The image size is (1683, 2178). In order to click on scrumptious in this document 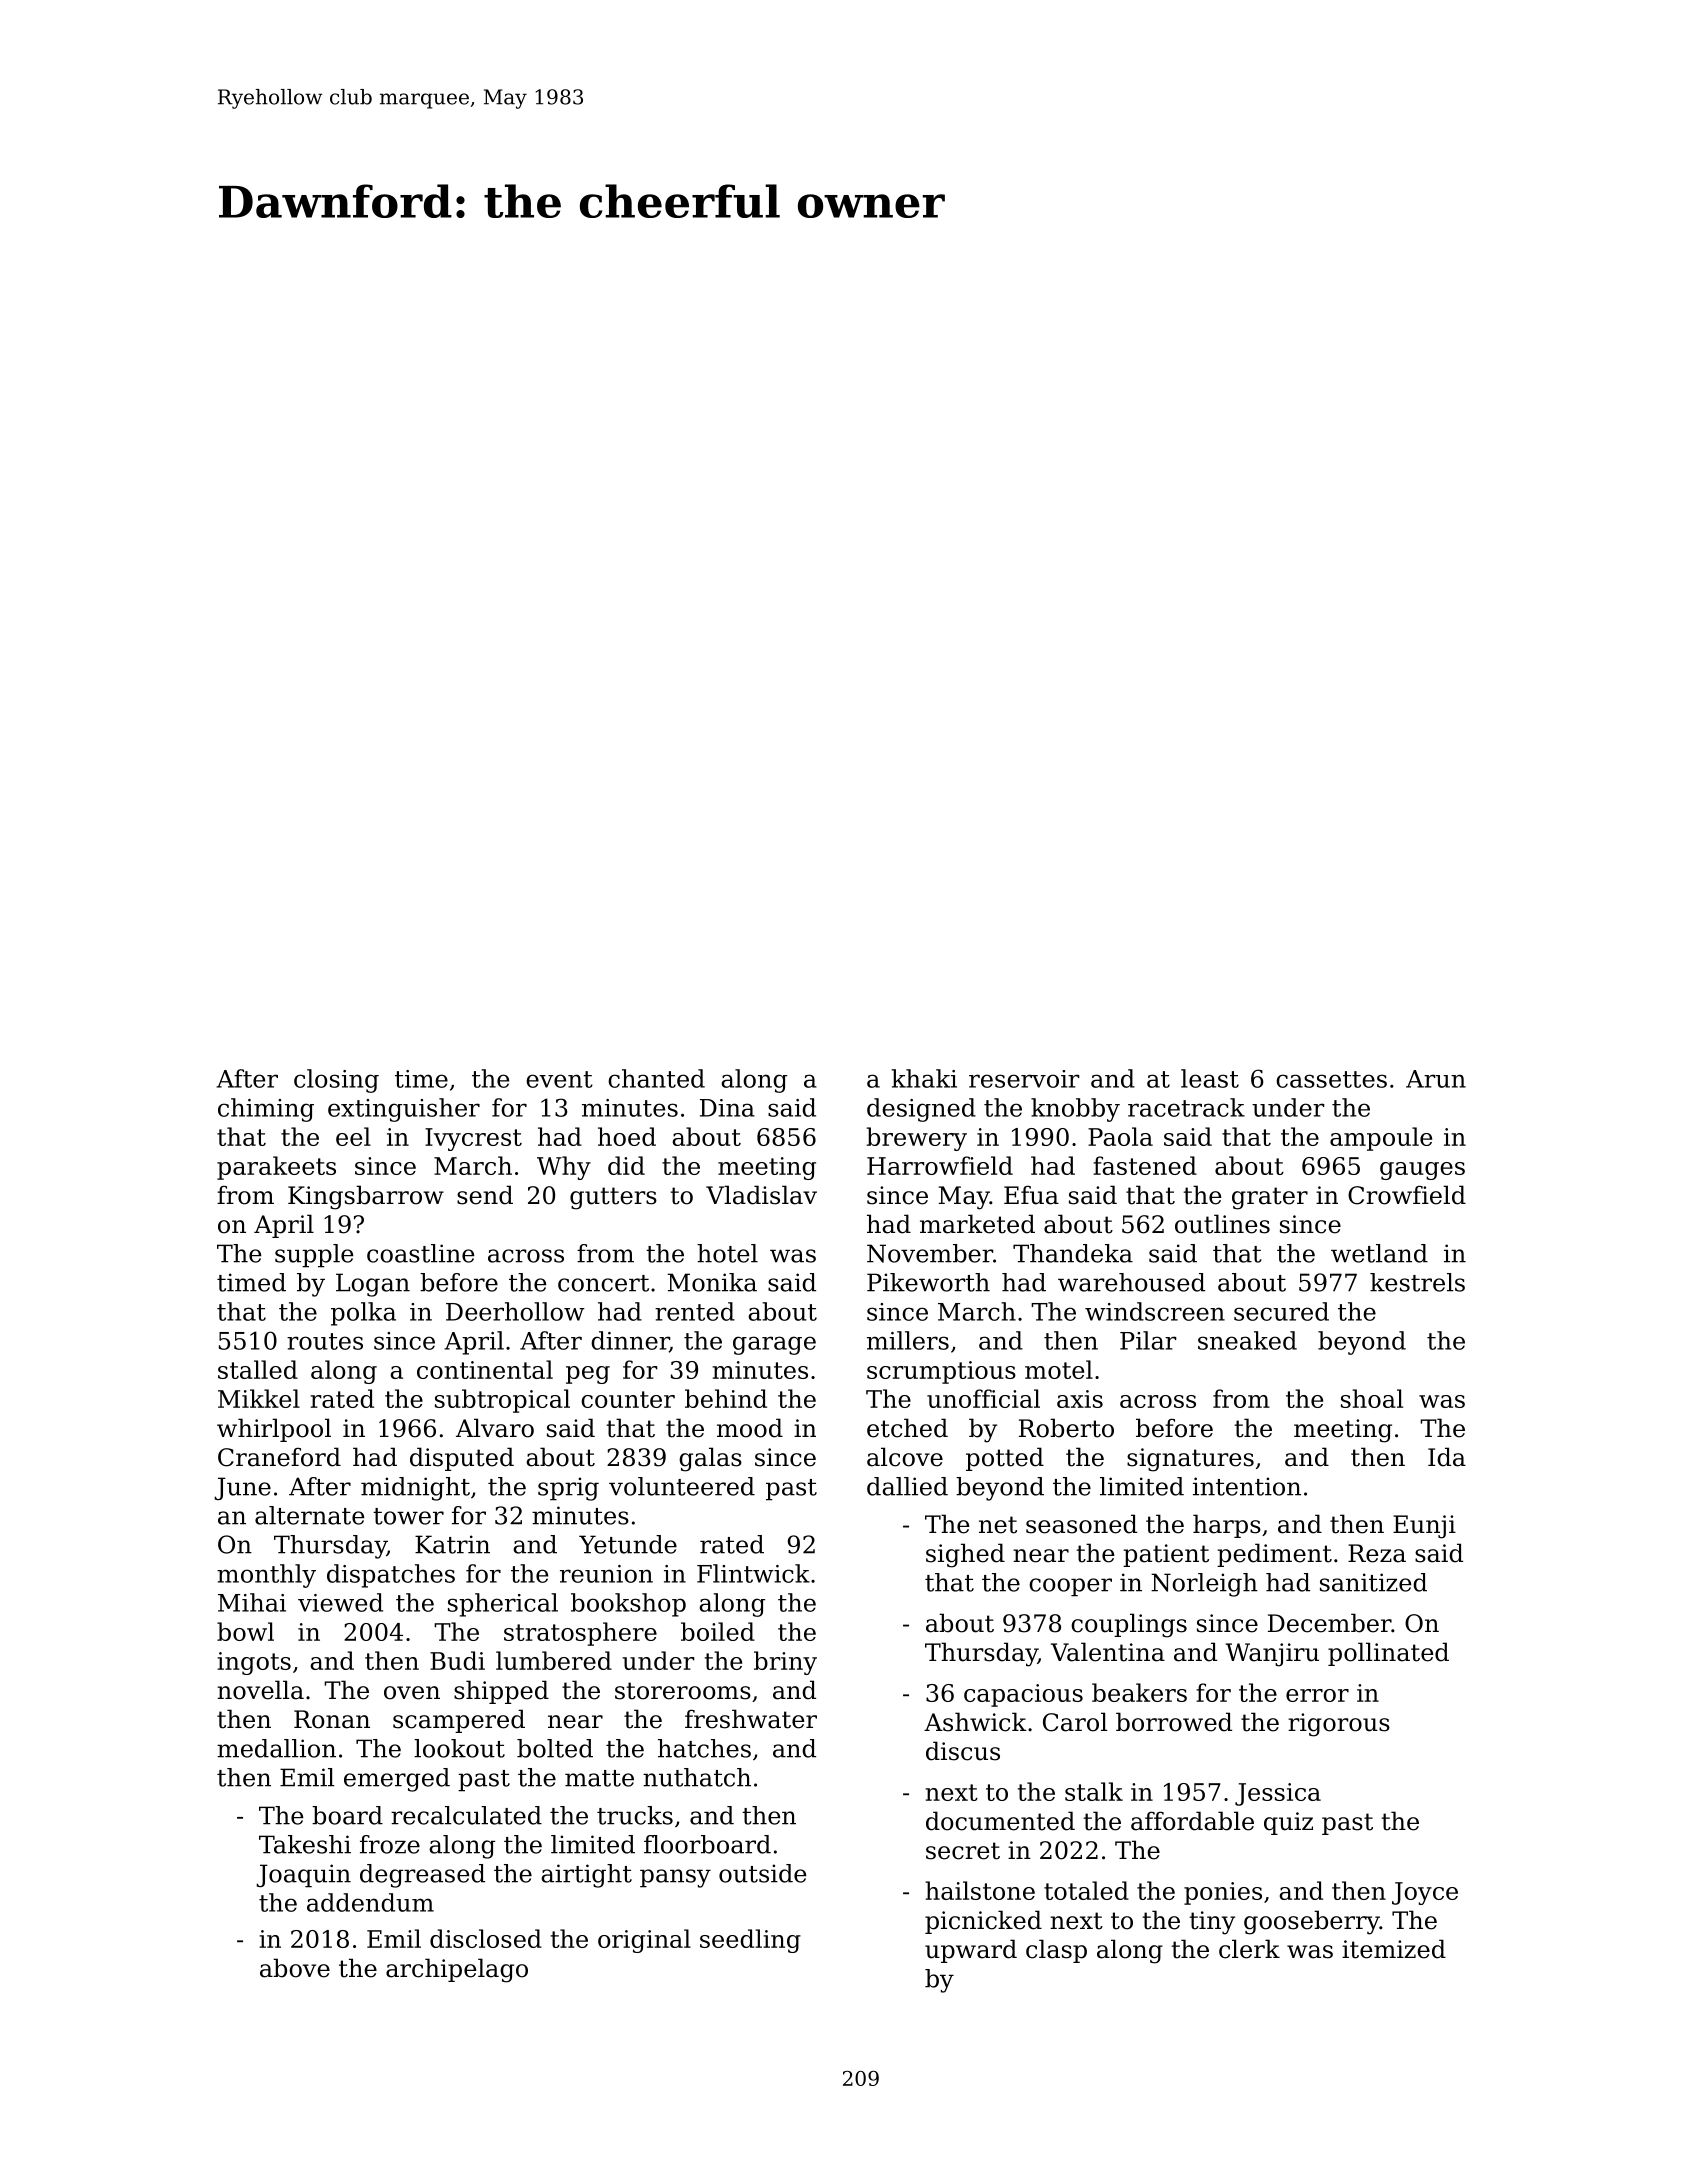, I will do `click(941, 1372)`.
